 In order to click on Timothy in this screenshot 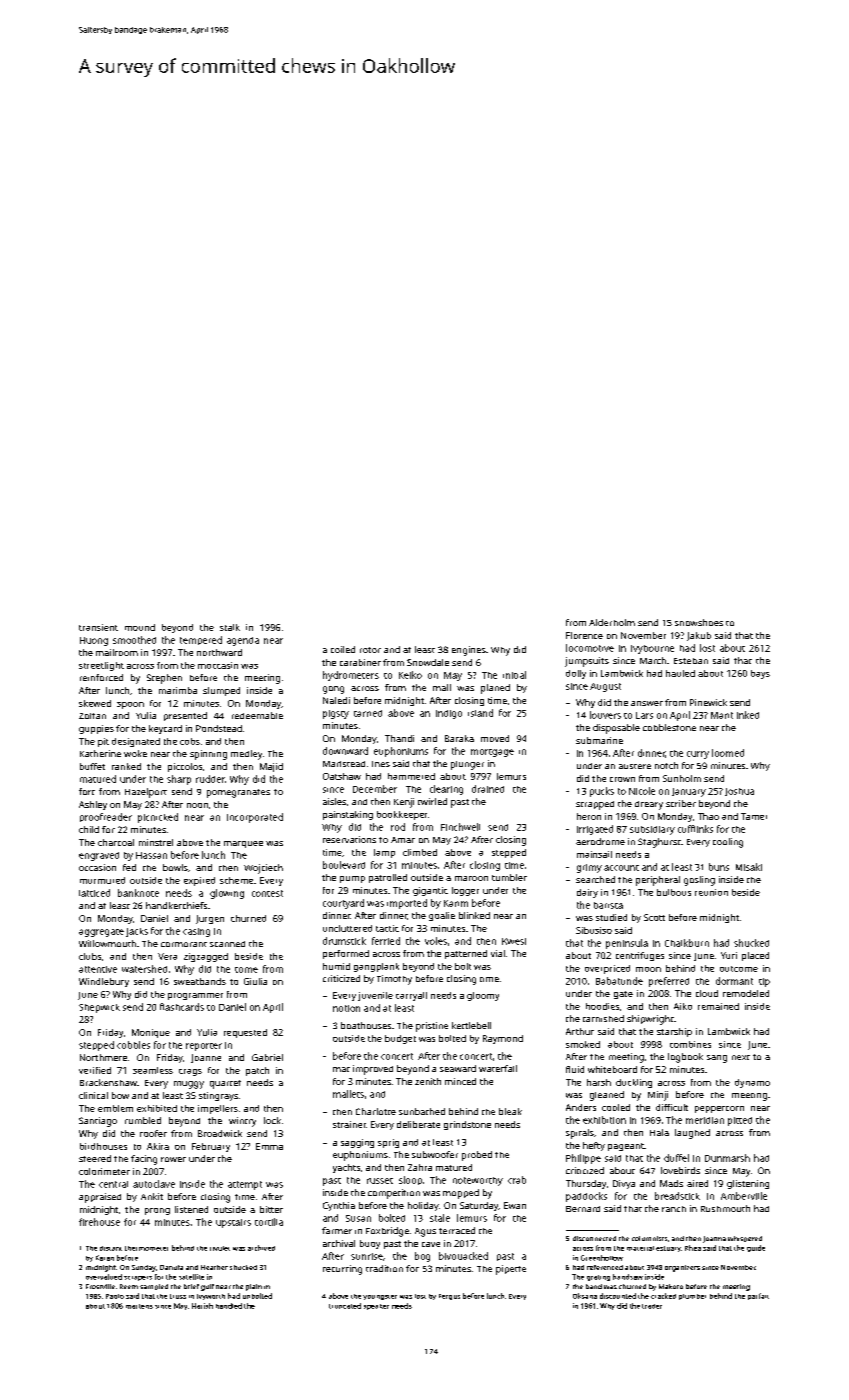, I will do `click(394, 980)`.
